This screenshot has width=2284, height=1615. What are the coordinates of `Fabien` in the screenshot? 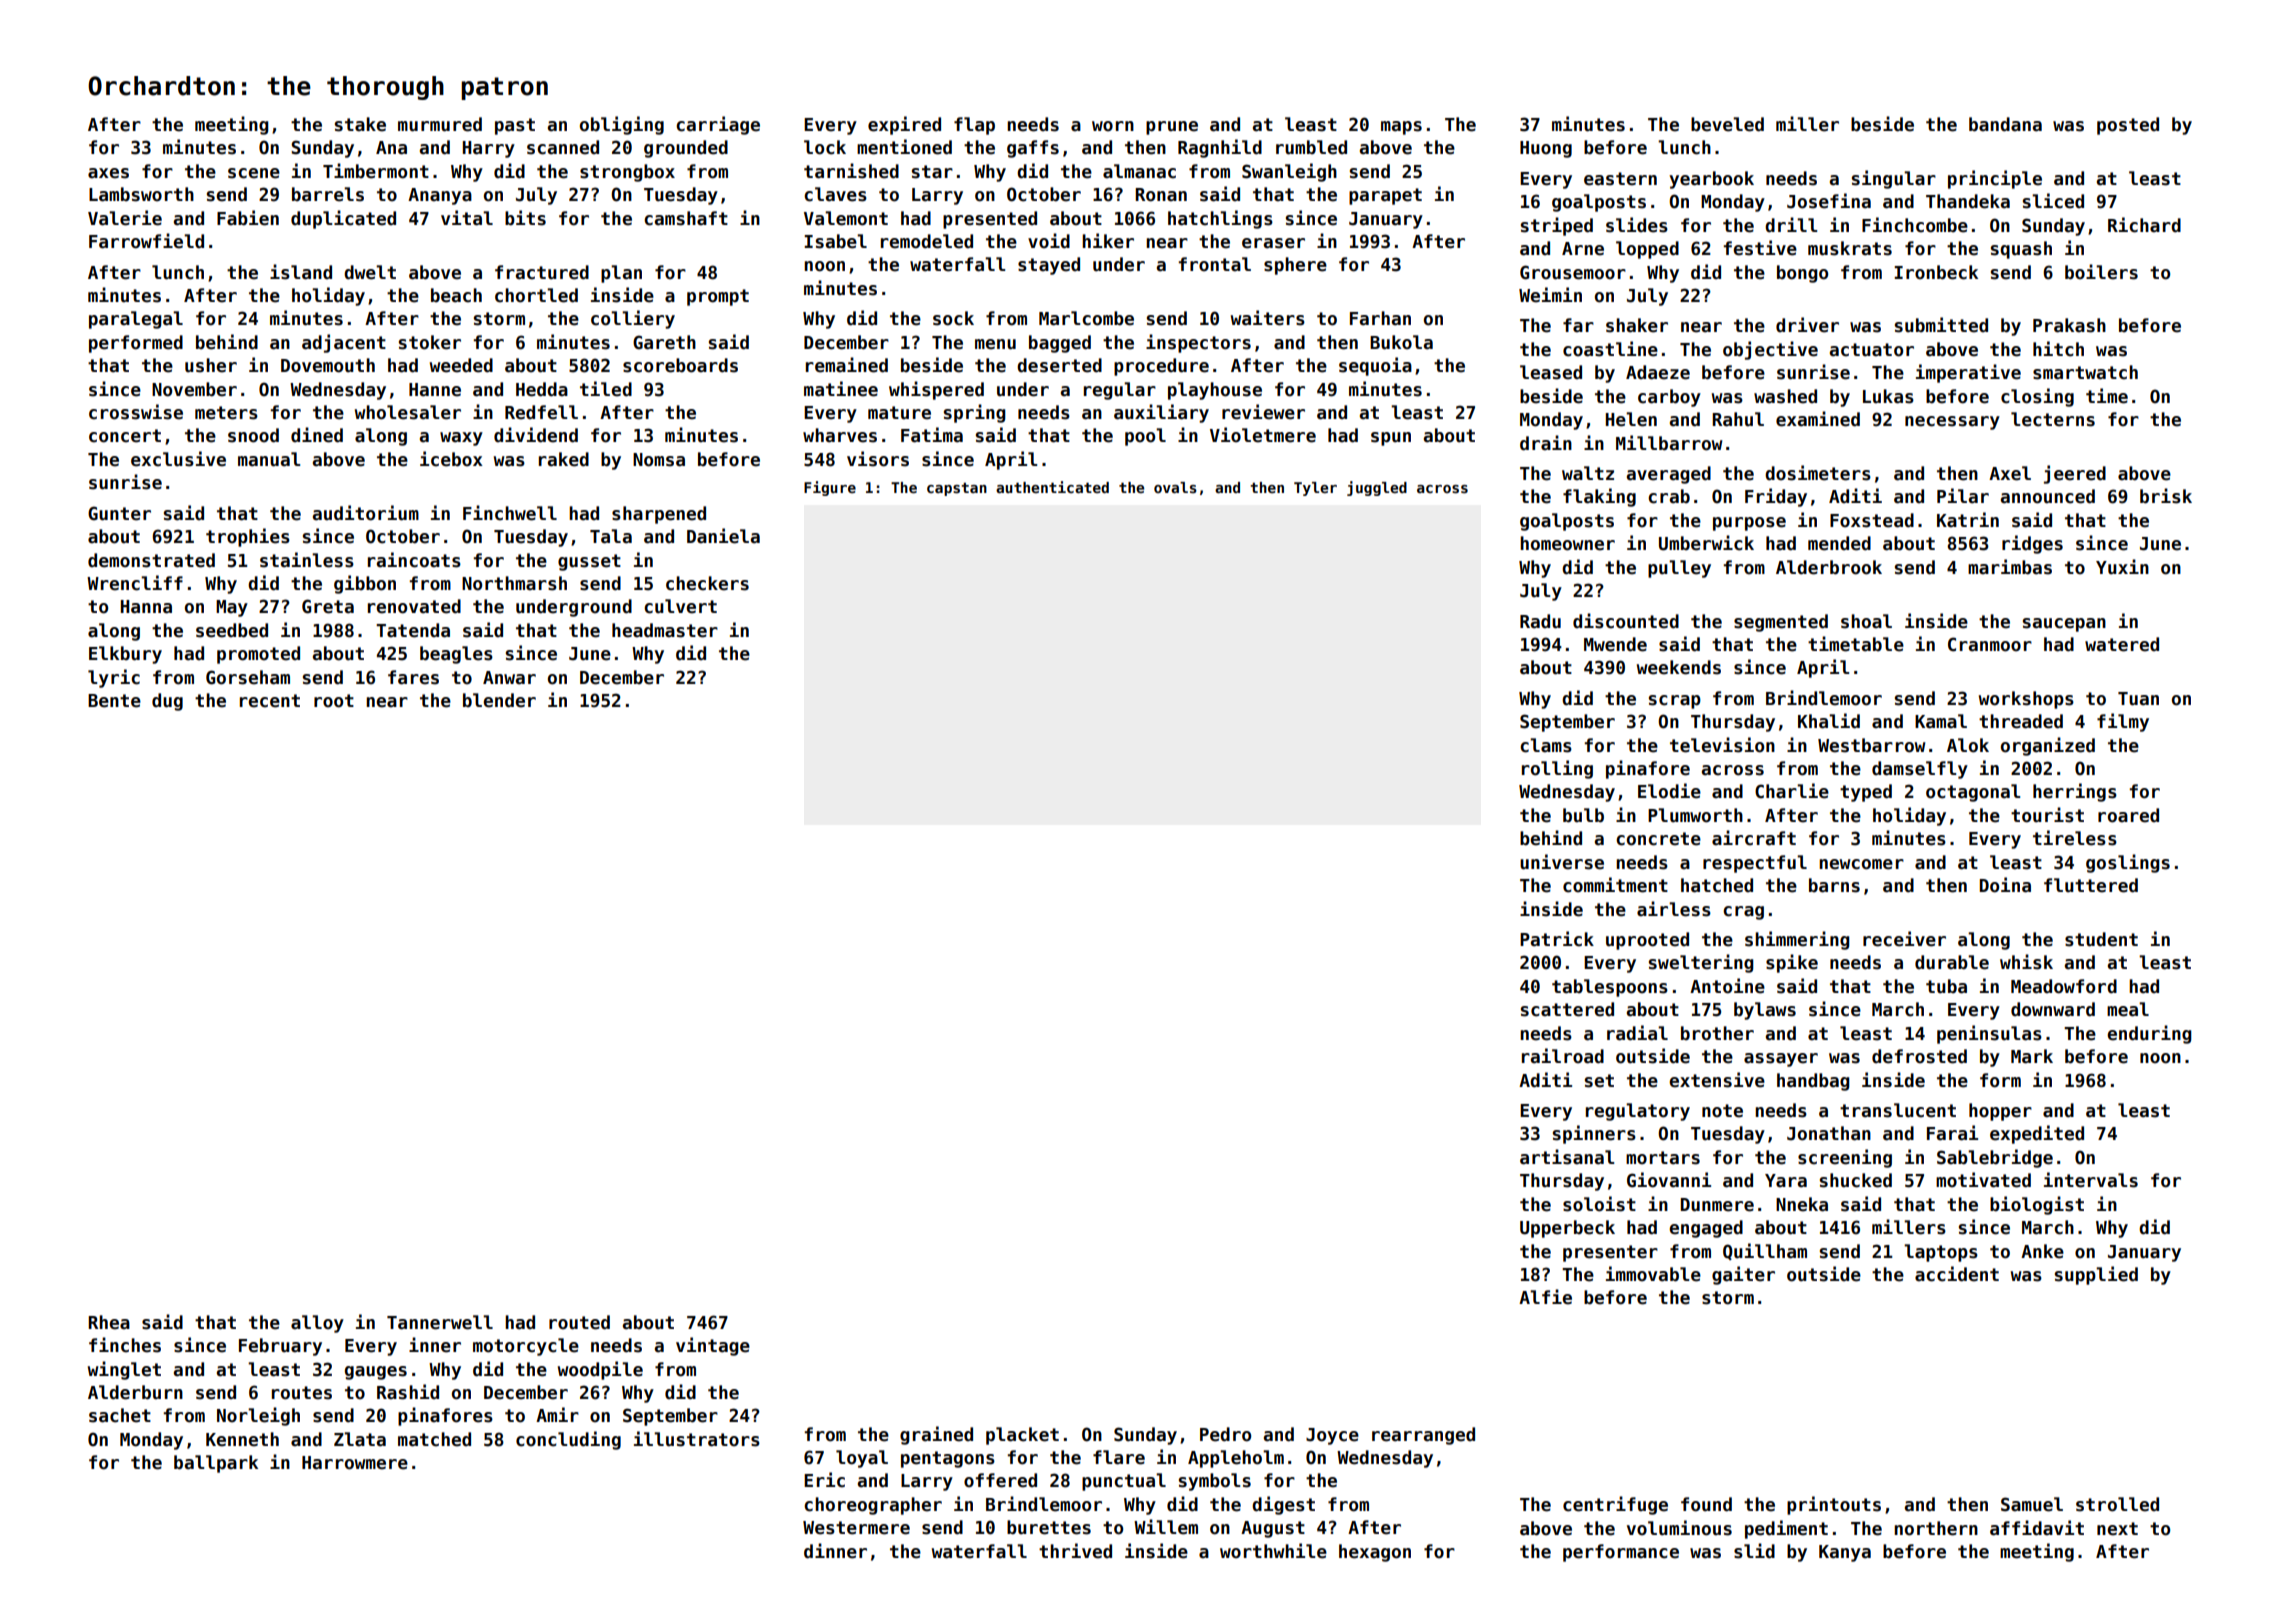 It's located at (248, 218).
